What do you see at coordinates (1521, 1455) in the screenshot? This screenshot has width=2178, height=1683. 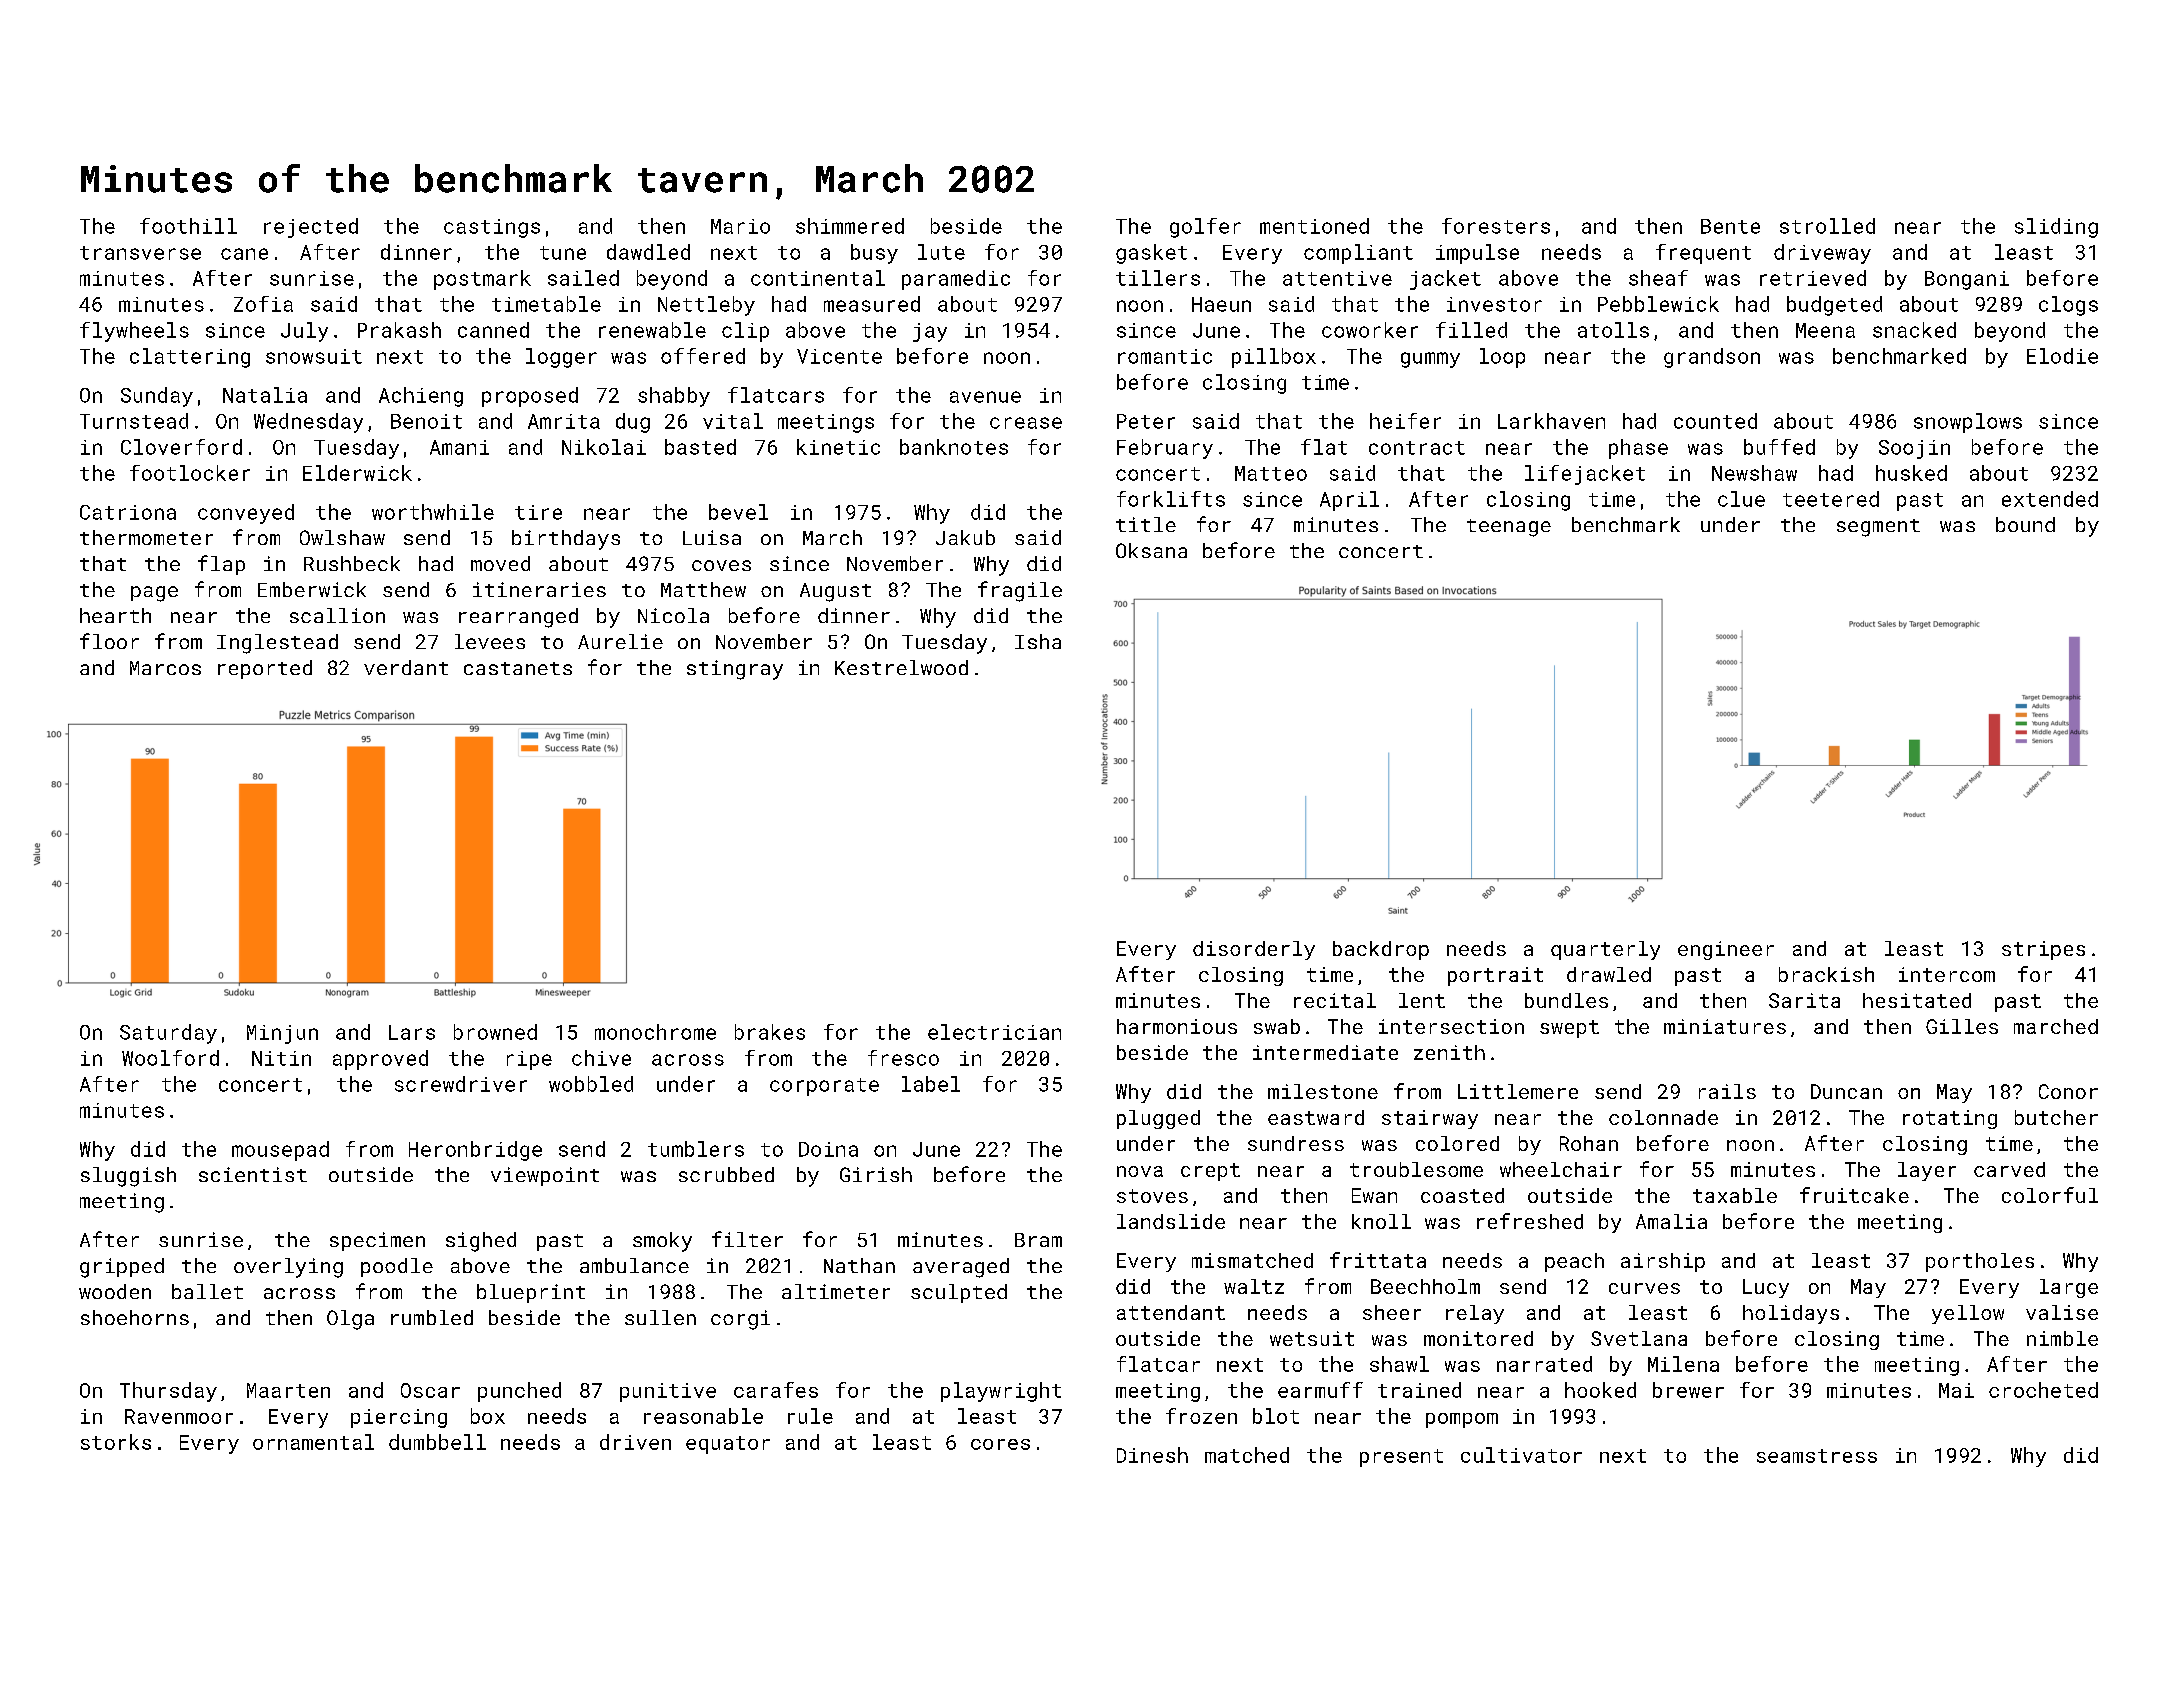 I see `cultivator` at bounding box center [1521, 1455].
